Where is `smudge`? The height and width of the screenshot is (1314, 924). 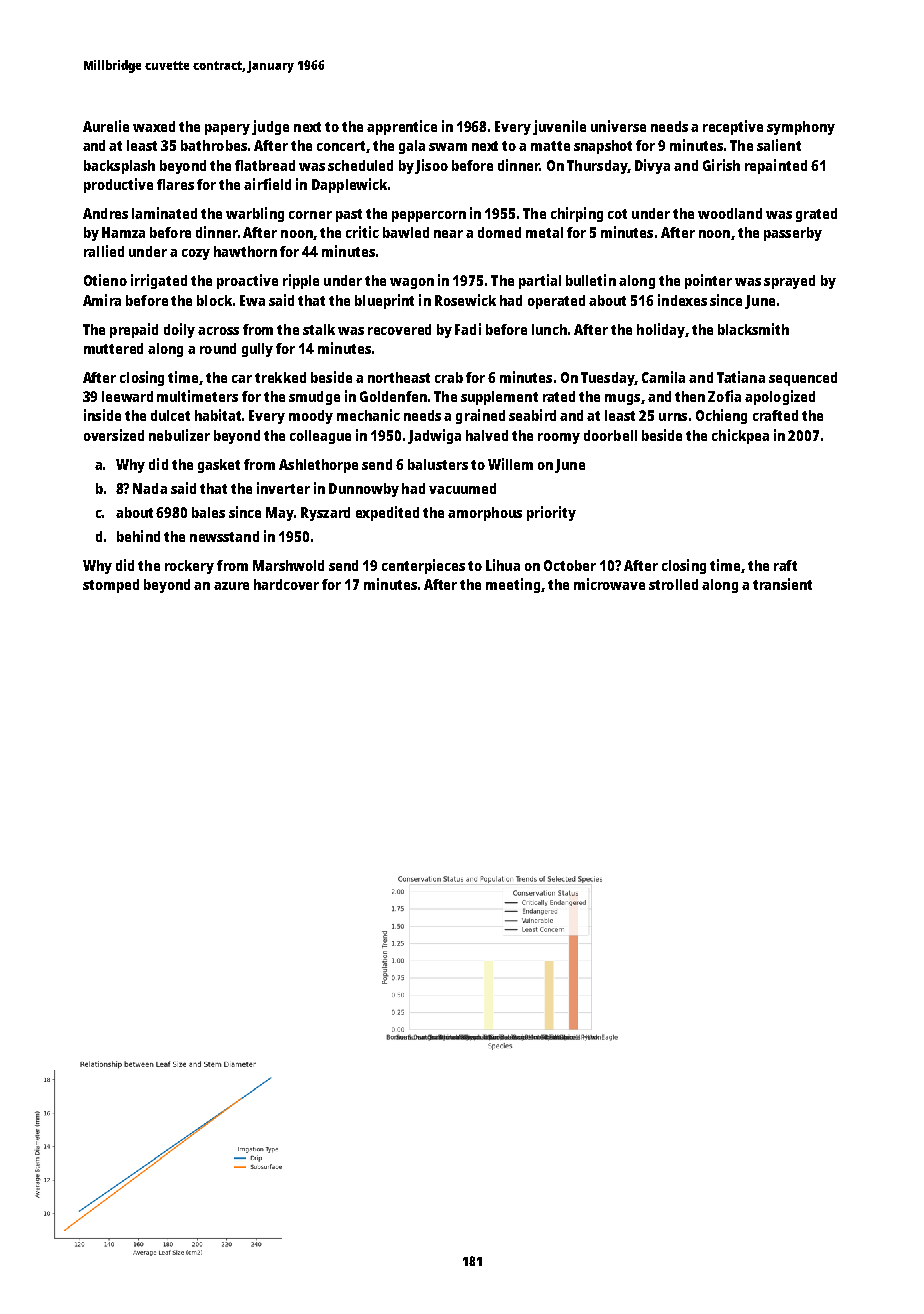 smudge is located at coordinates (314, 398).
